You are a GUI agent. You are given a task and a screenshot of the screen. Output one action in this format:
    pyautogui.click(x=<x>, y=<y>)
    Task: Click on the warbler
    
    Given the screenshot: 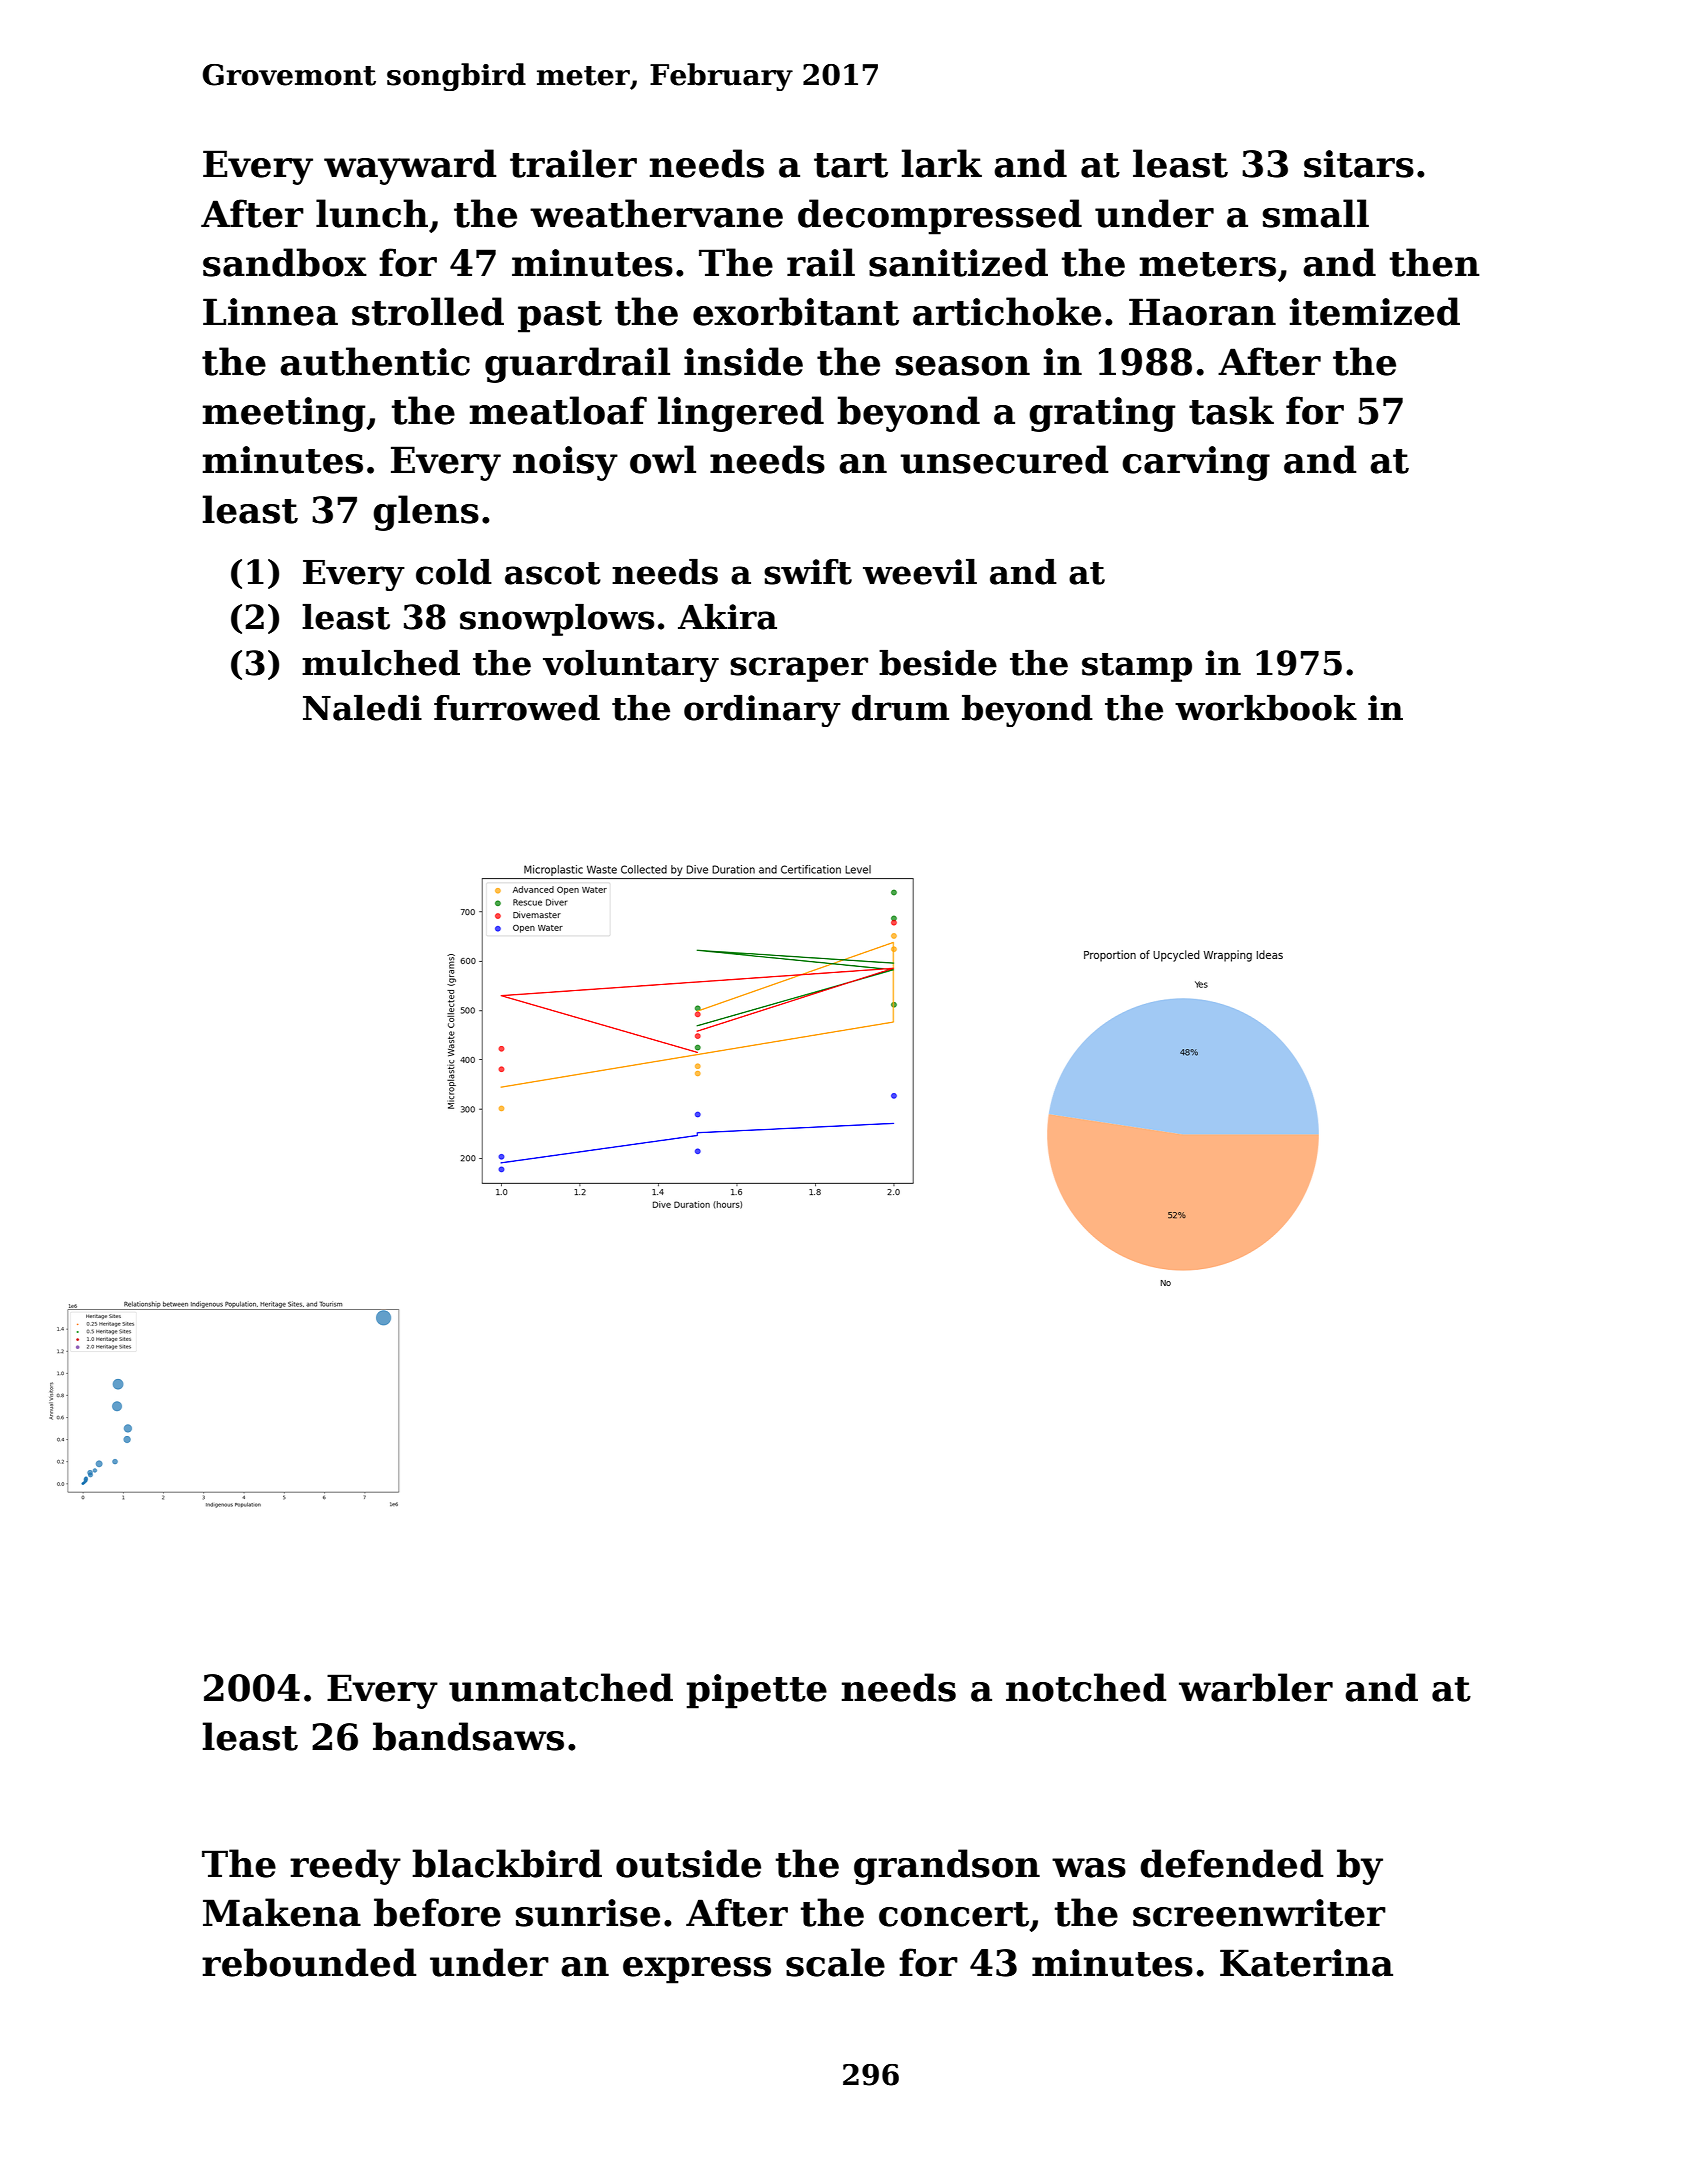 What is the action you would take?
    pyautogui.click(x=1256, y=1687)
